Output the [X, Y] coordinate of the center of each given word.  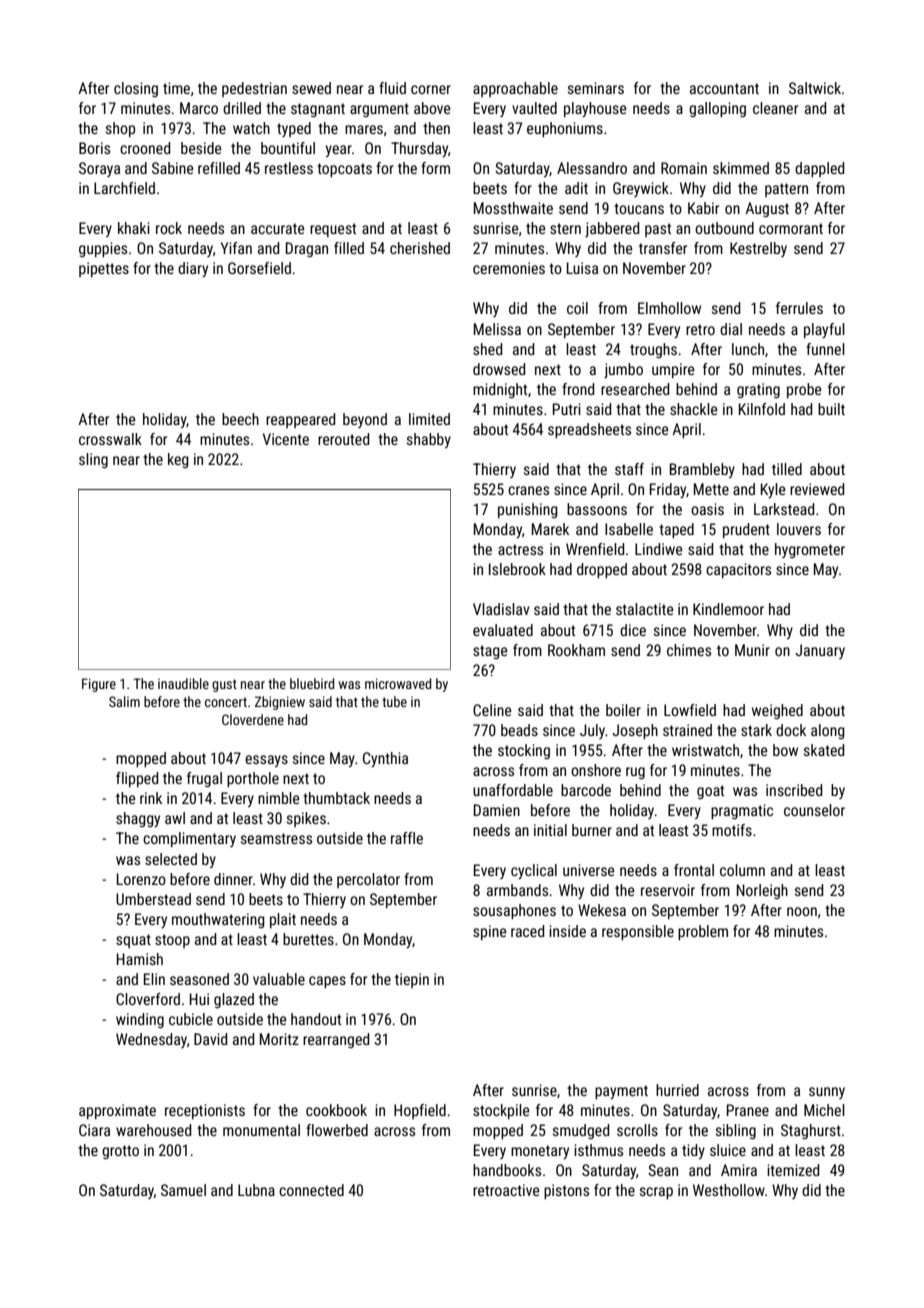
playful [824, 330]
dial [731, 329]
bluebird [312, 683]
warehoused [153, 1130]
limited [429, 419]
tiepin [412, 980]
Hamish [140, 959]
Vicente [286, 439]
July [592, 731]
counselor [814, 810]
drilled [242, 108]
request [333, 230]
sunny [827, 1093]
